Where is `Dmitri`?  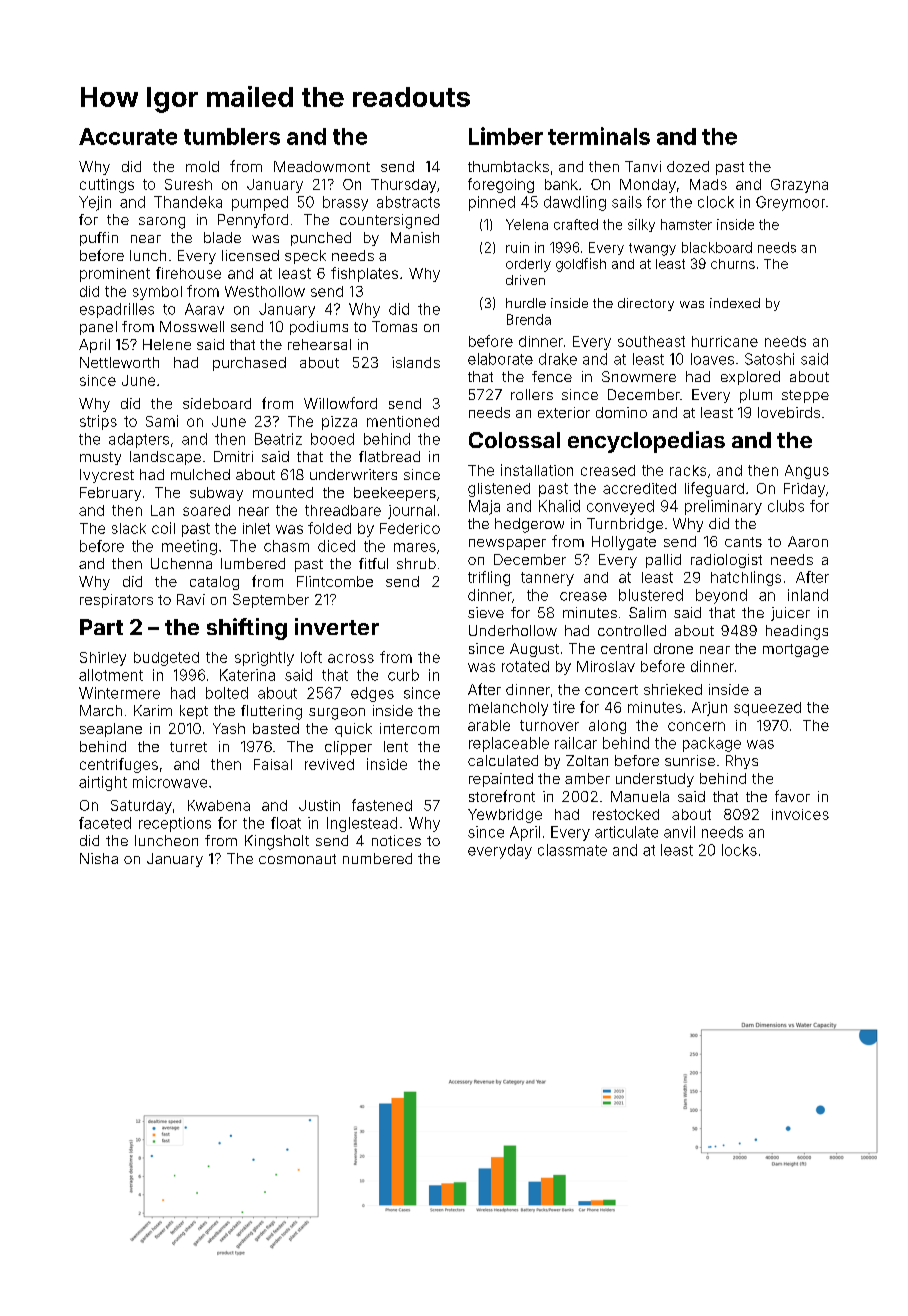 Dmitri is located at coordinates (233, 456).
